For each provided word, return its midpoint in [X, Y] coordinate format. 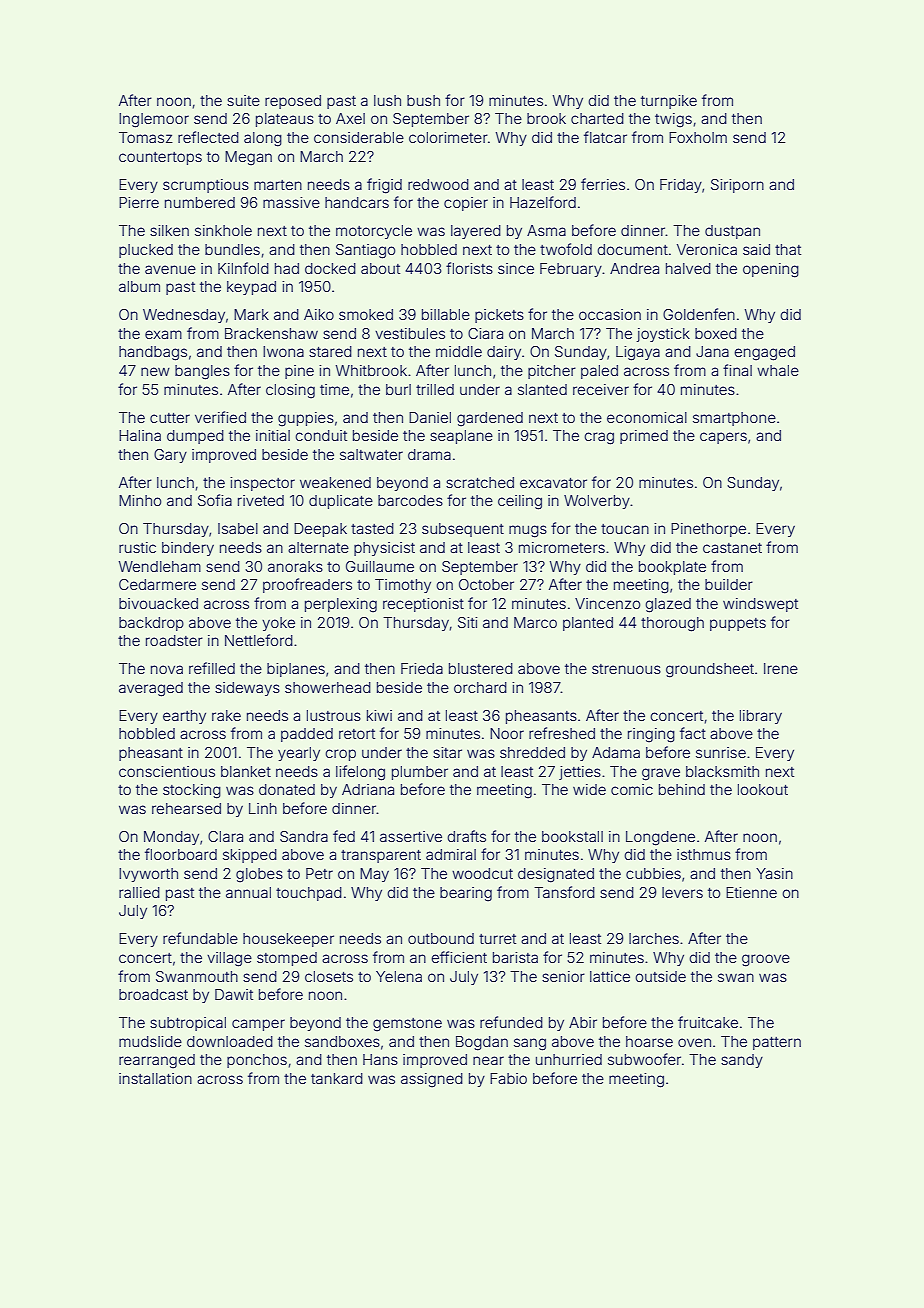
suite [243, 100]
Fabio [508, 1078]
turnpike [669, 102]
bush [423, 100]
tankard [337, 1078]
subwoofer [644, 1059]
